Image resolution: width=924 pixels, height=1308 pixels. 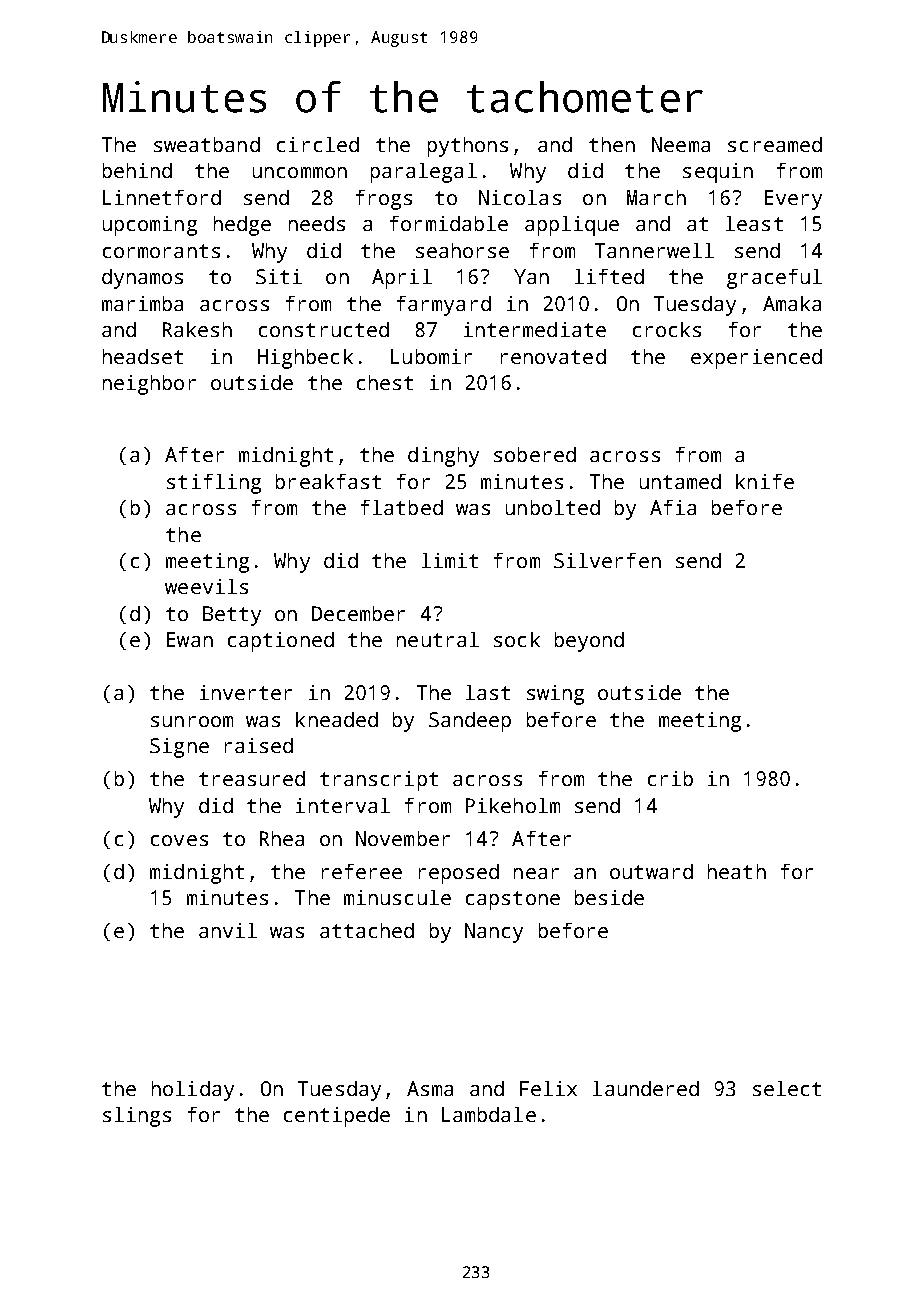 I want to click on knife, so click(x=765, y=481).
